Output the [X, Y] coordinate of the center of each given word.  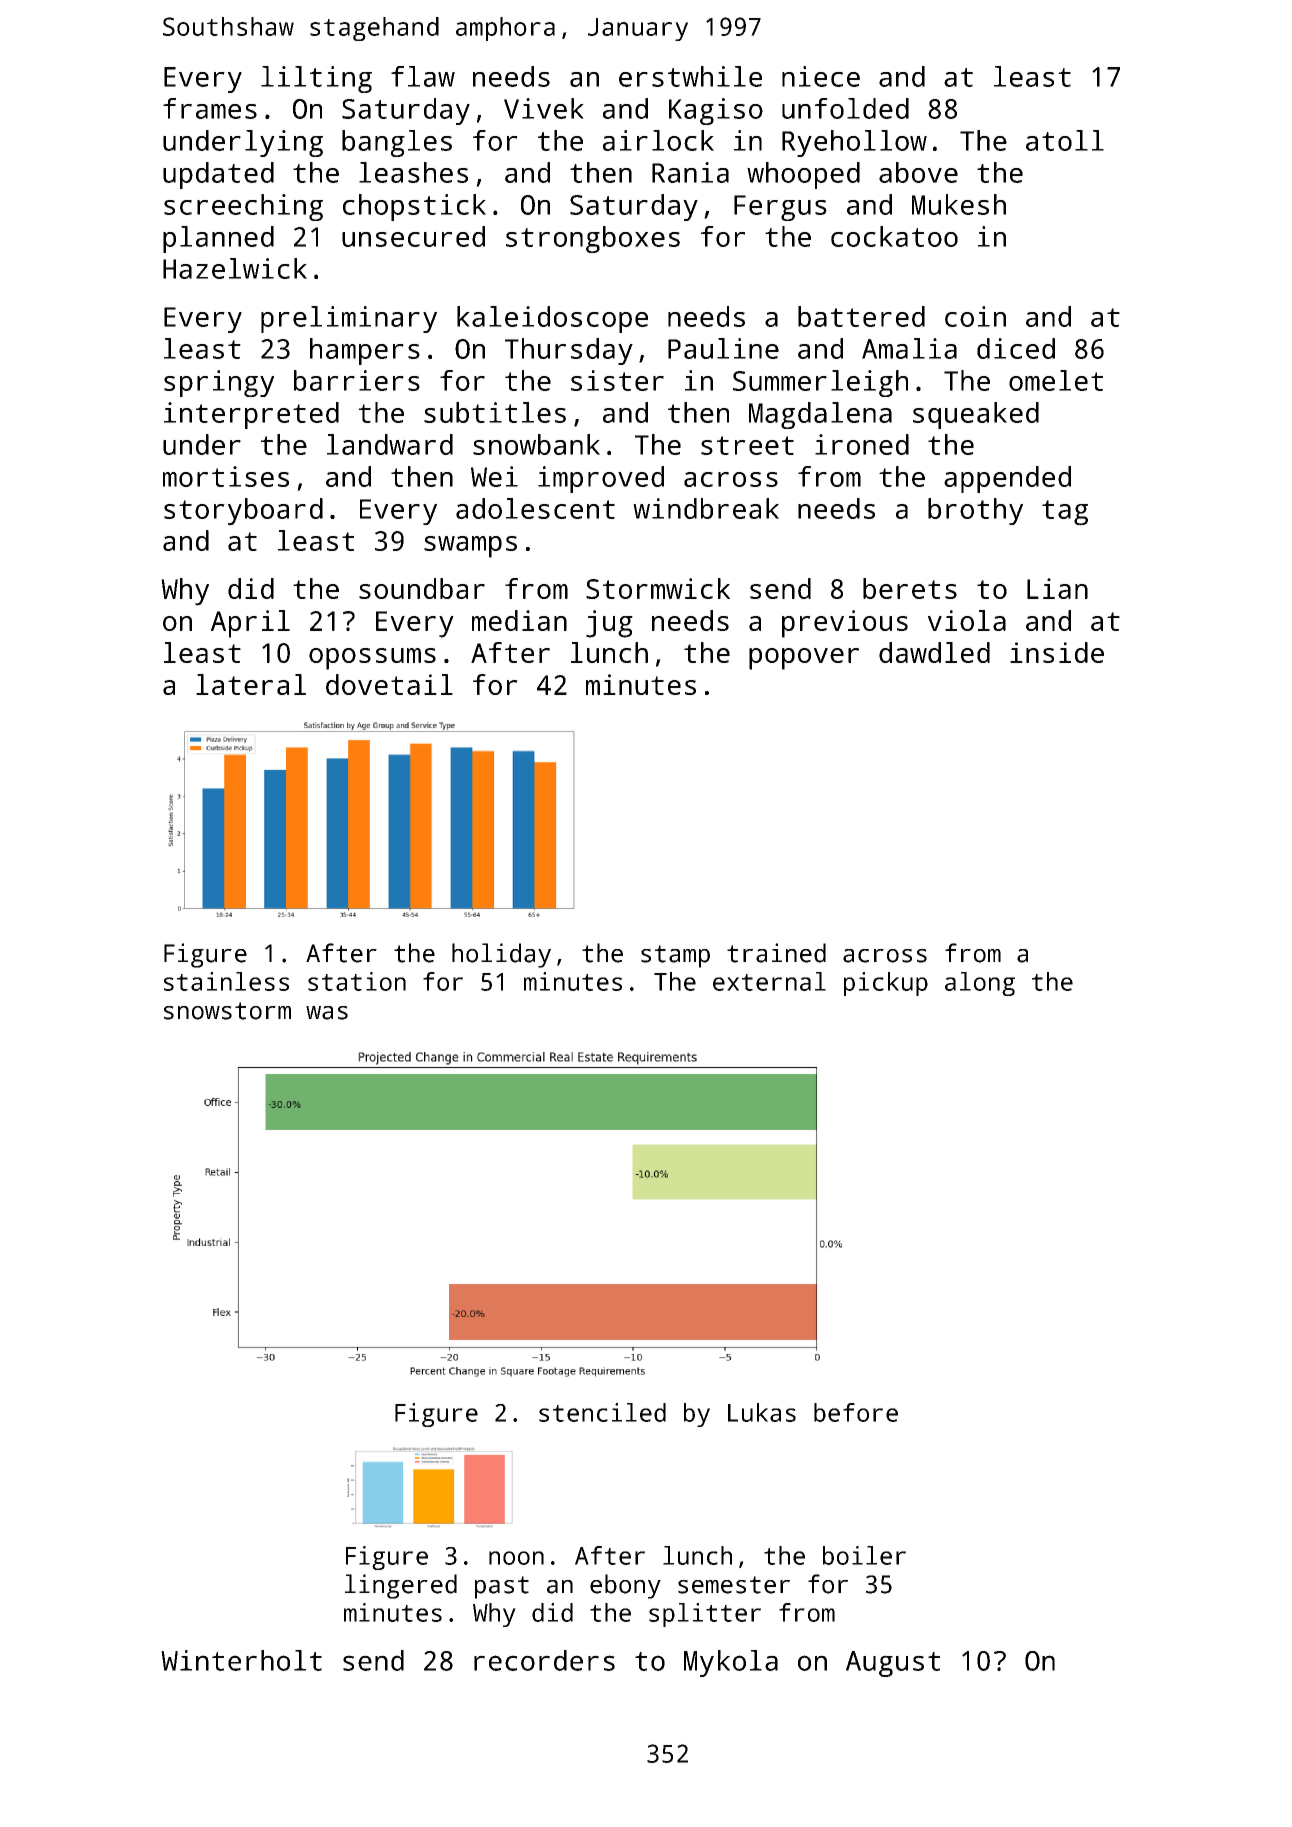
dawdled [934, 652]
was [327, 1013]
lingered [401, 1586]
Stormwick [658, 588]
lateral [251, 684]
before [856, 1412]
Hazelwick [235, 268]
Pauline [723, 348]
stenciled [602, 1412]
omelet [1056, 380]
